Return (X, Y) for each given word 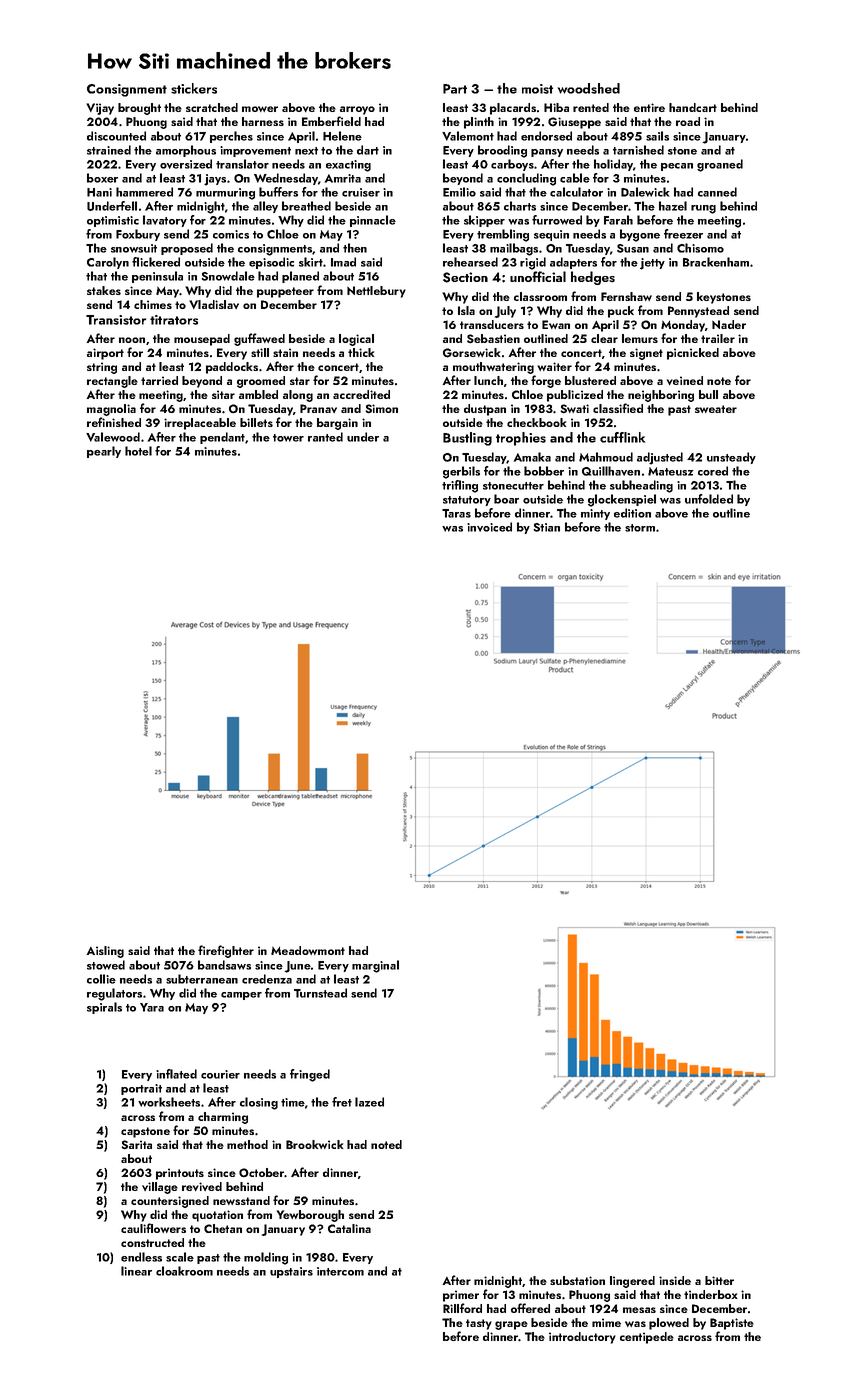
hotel (138, 451)
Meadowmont (308, 950)
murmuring (225, 194)
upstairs (291, 1272)
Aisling (105, 952)
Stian (546, 527)
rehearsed (470, 262)
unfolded (709, 499)
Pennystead (698, 312)
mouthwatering (493, 368)
